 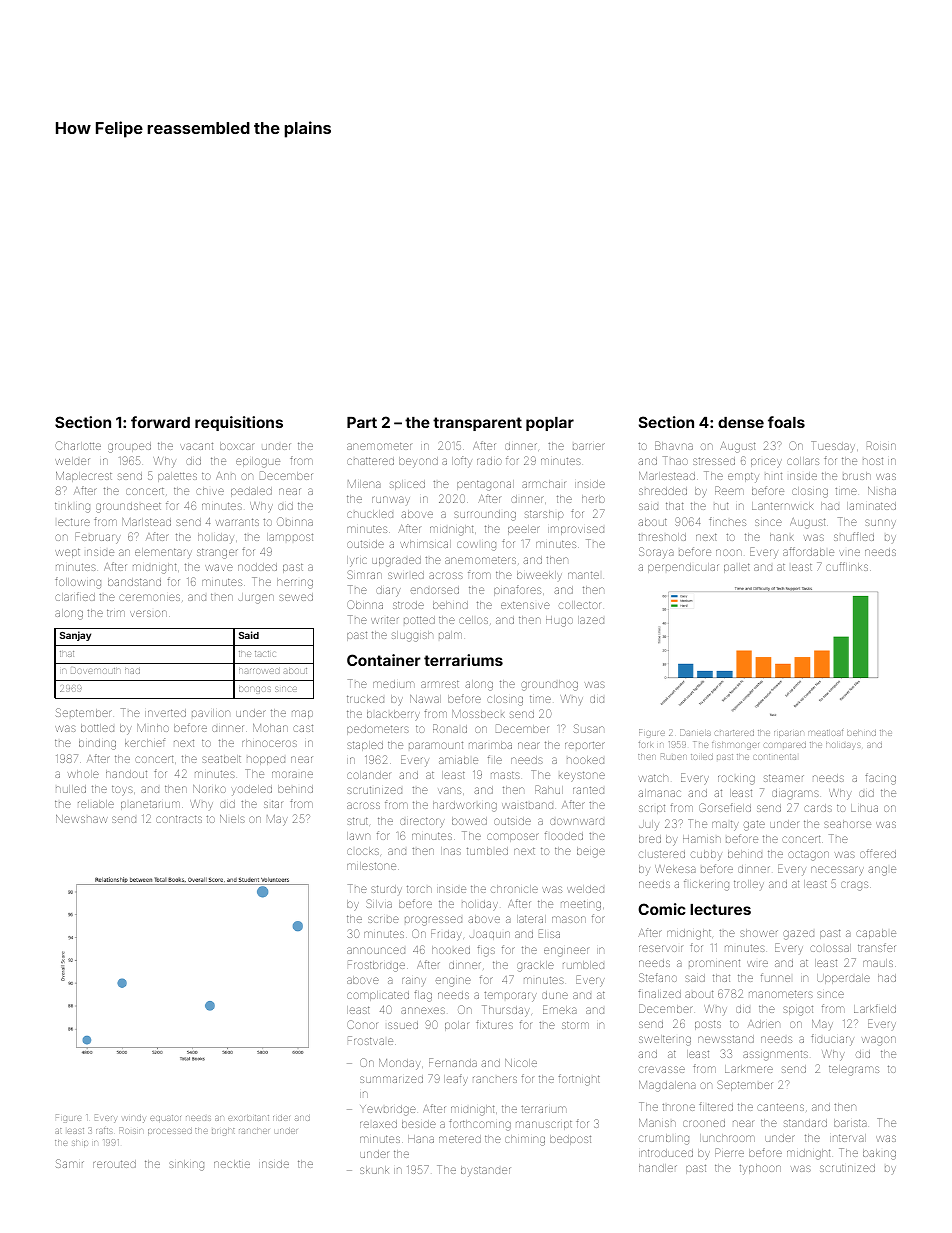 What do you see at coordinates (737, 568) in the screenshot?
I see `pallet` at bounding box center [737, 568].
